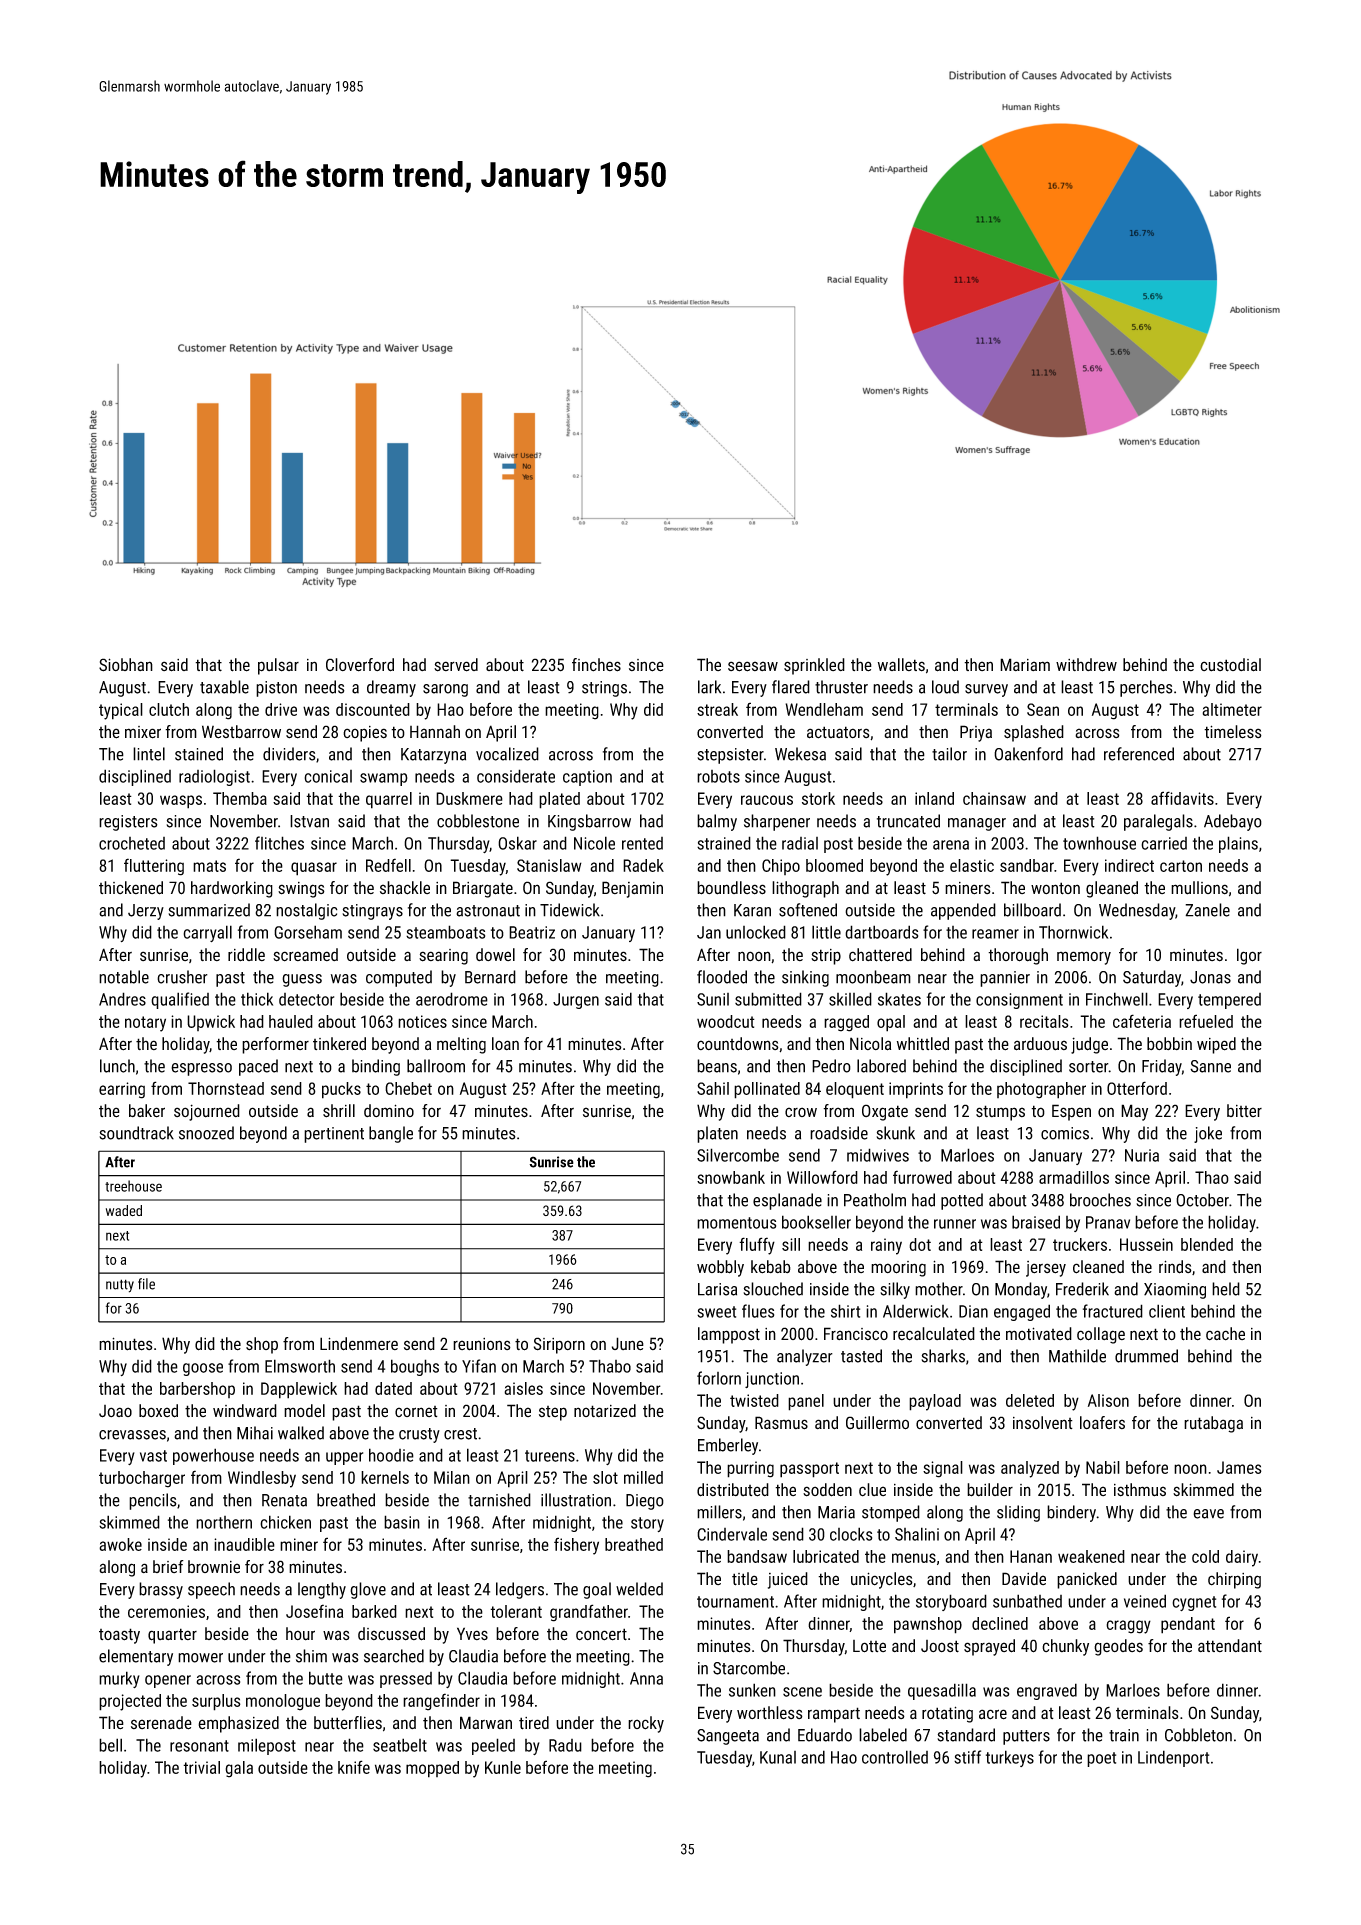  What do you see at coordinates (990, 1490) in the page?
I see `builder` at bounding box center [990, 1490].
